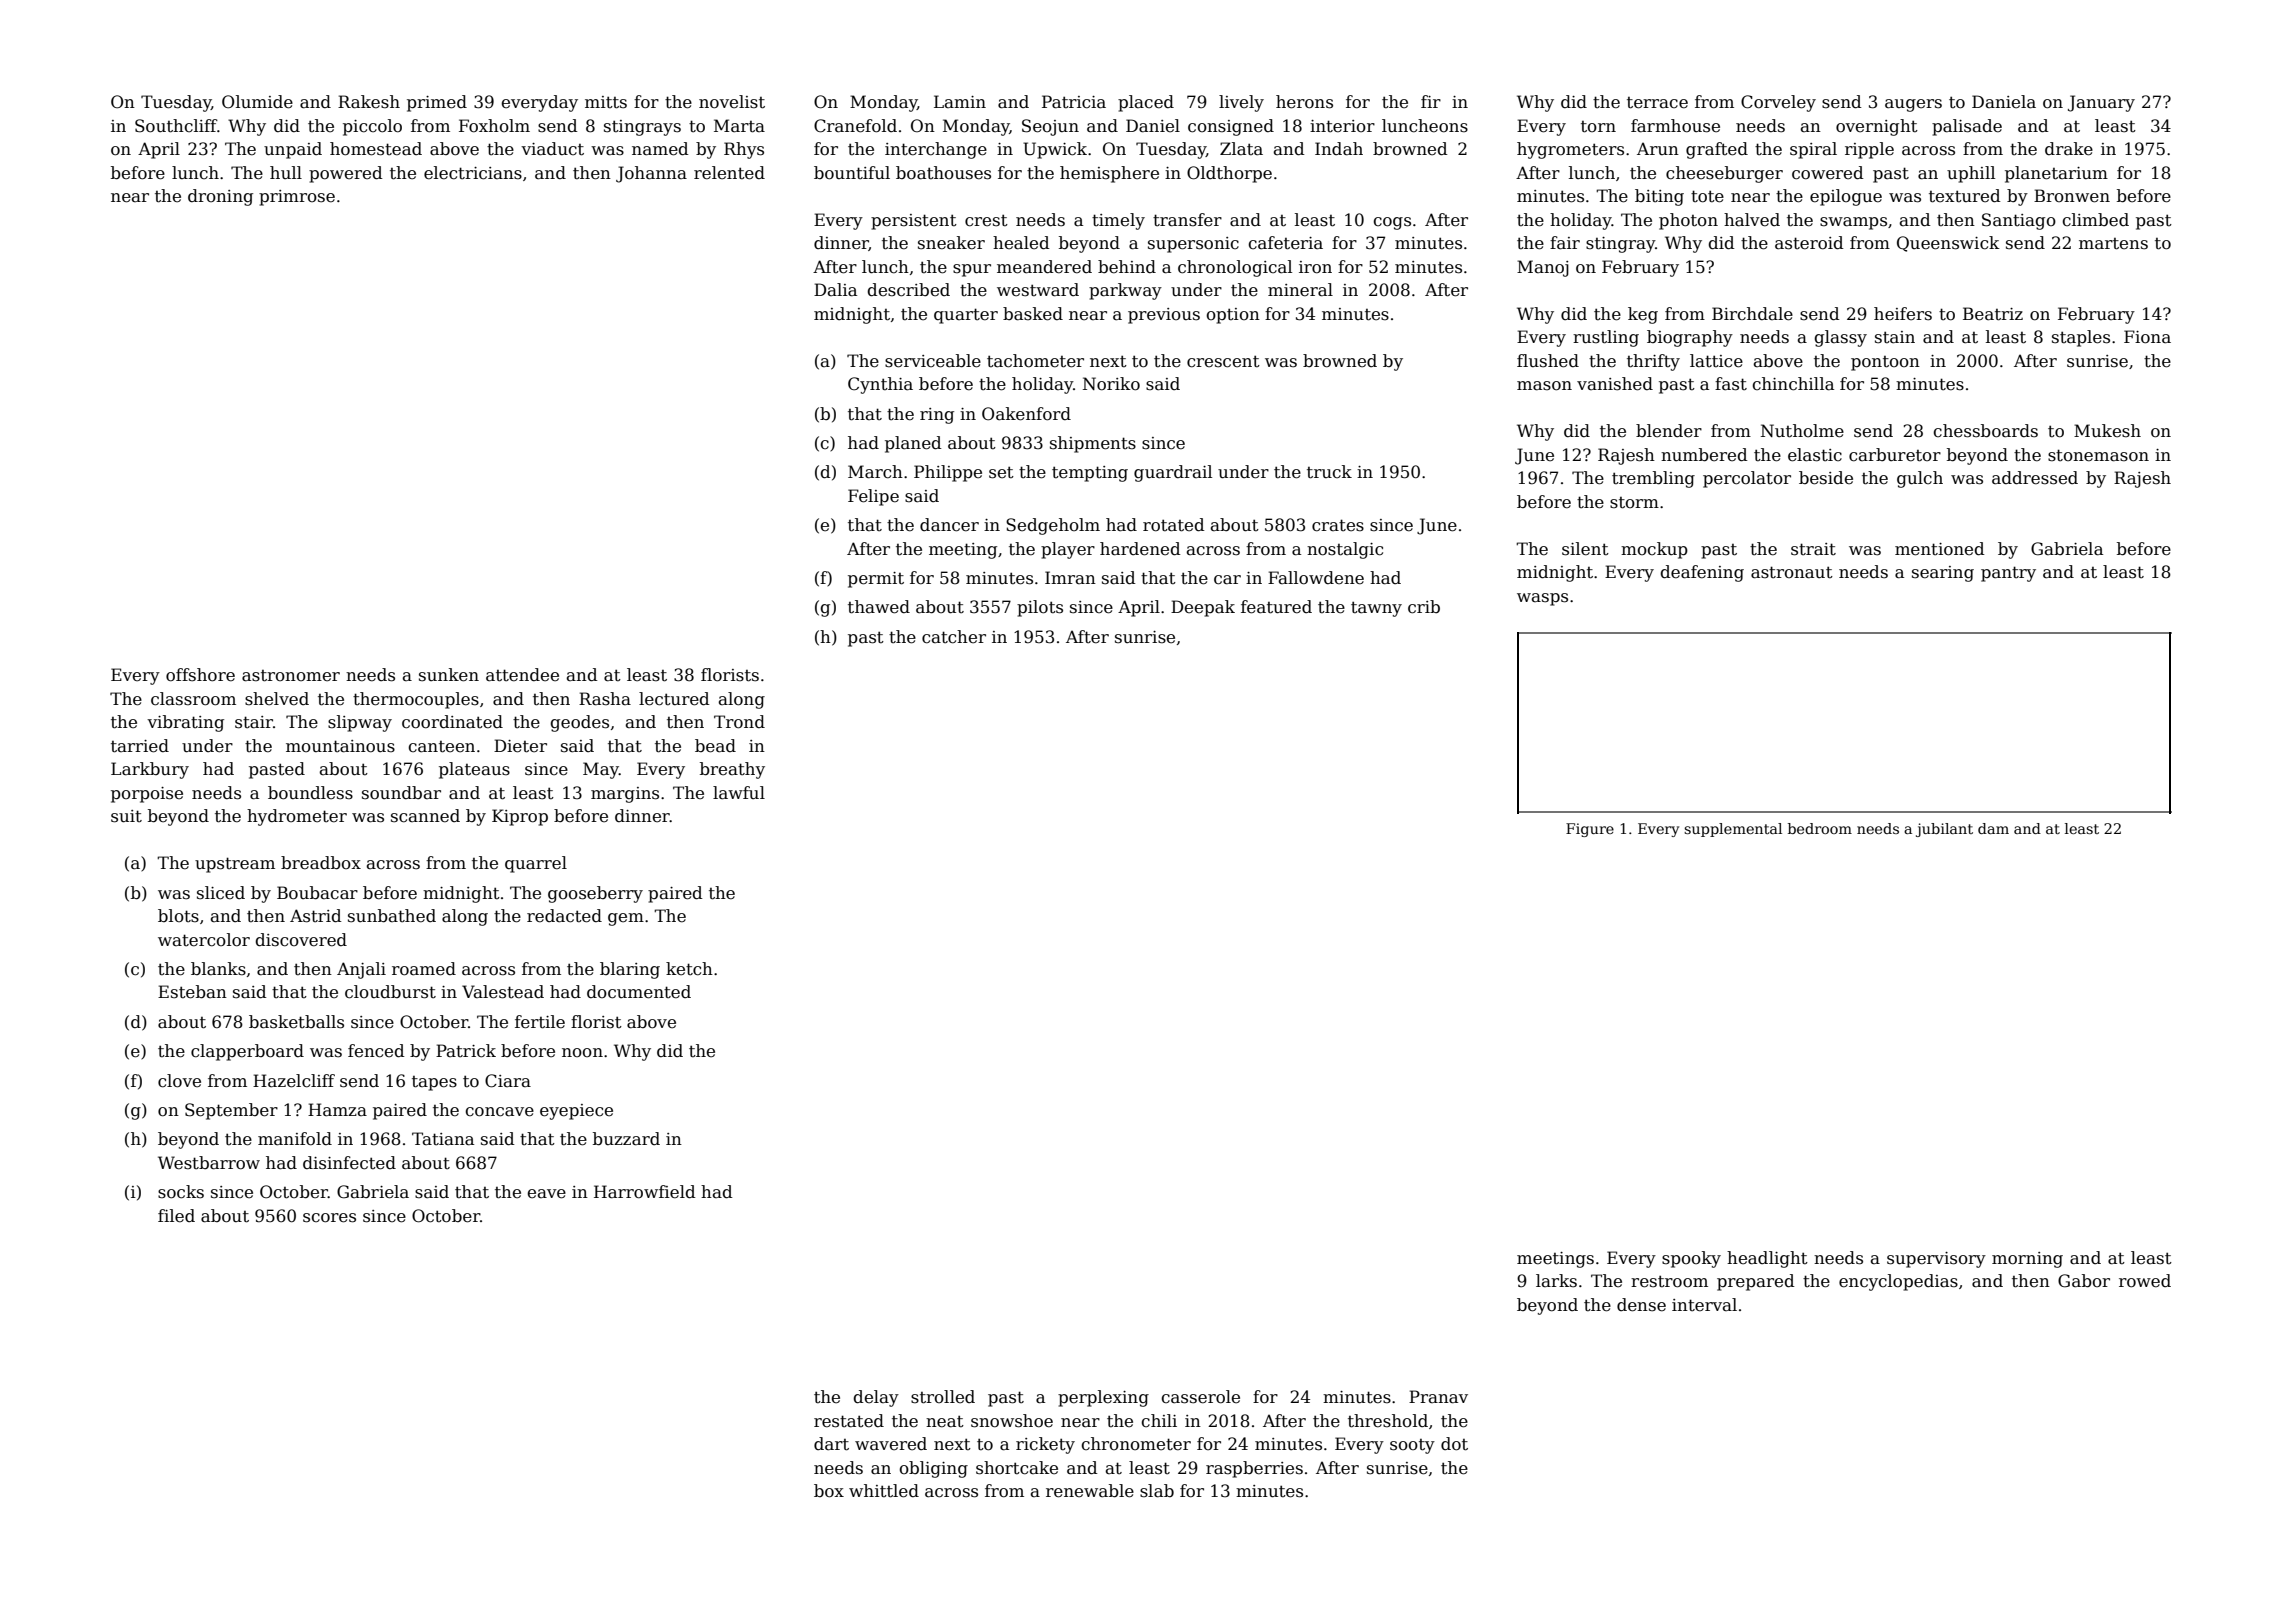 The width and height of the screenshot is (2282, 1614). Describe the element at coordinates (1885, 363) in the screenshot. I see `pontoon` at that location.
